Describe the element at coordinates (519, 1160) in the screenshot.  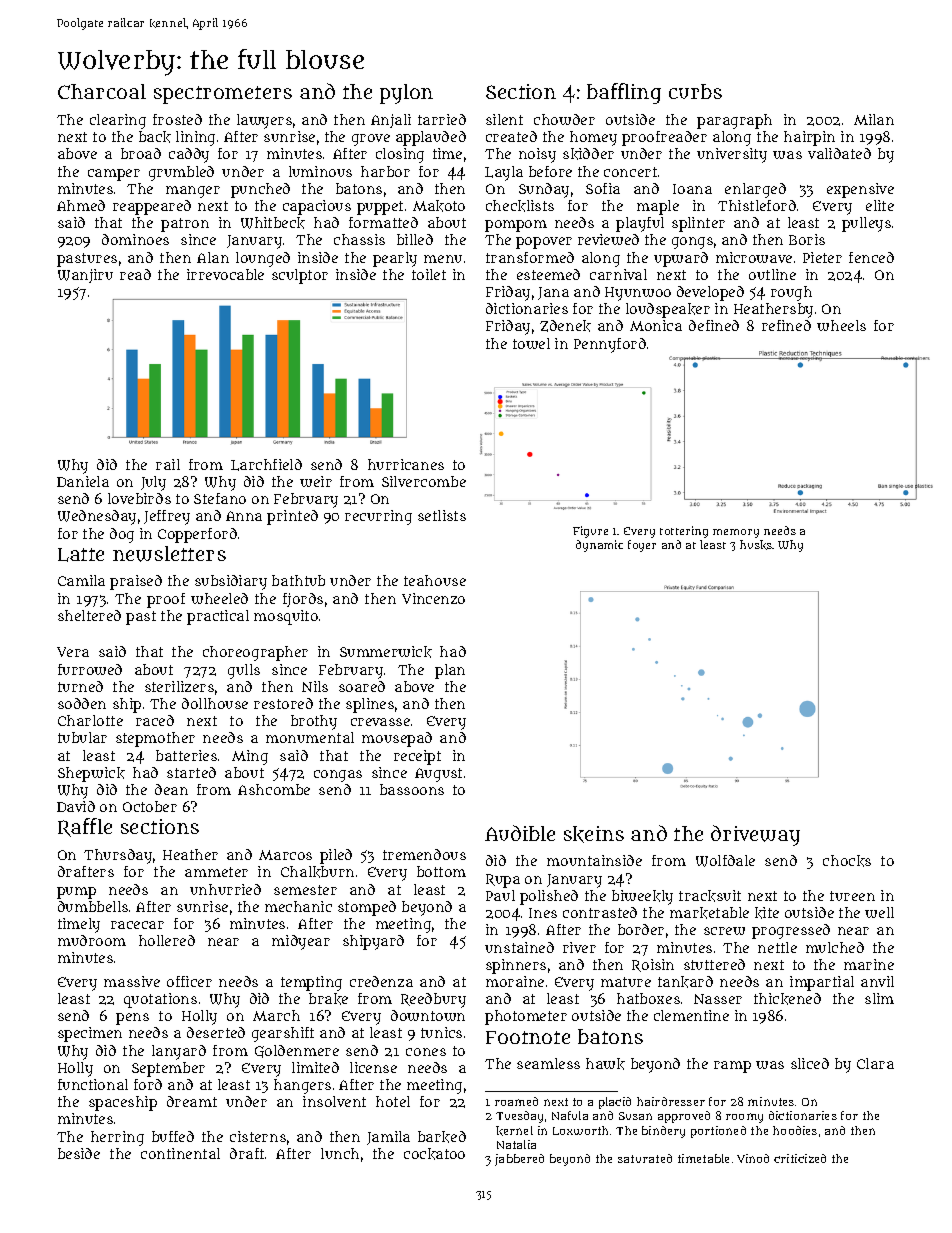
I see `jabbered` at that location.
